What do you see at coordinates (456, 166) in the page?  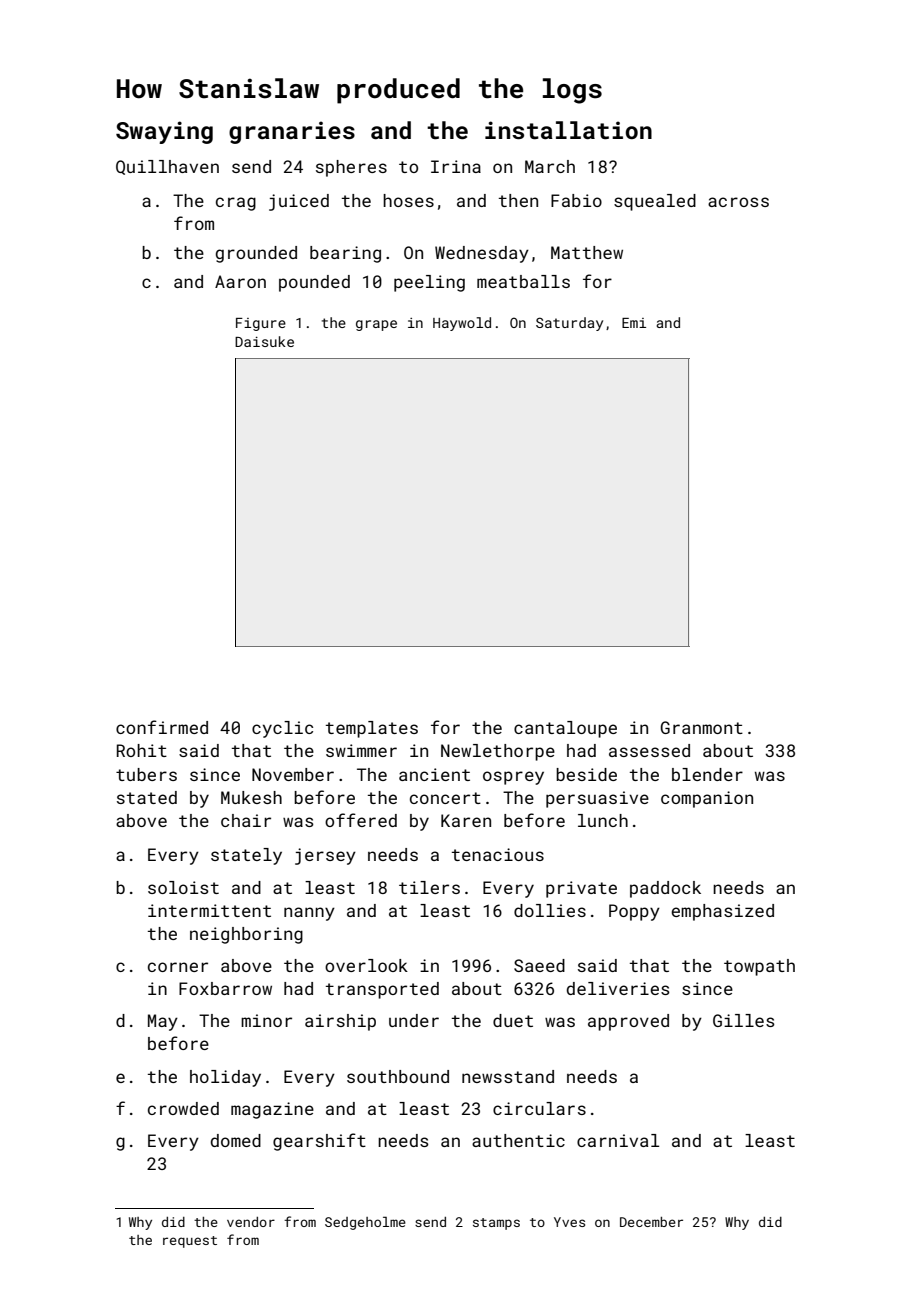 I see `Irina` at bounding box center [456, 166].
